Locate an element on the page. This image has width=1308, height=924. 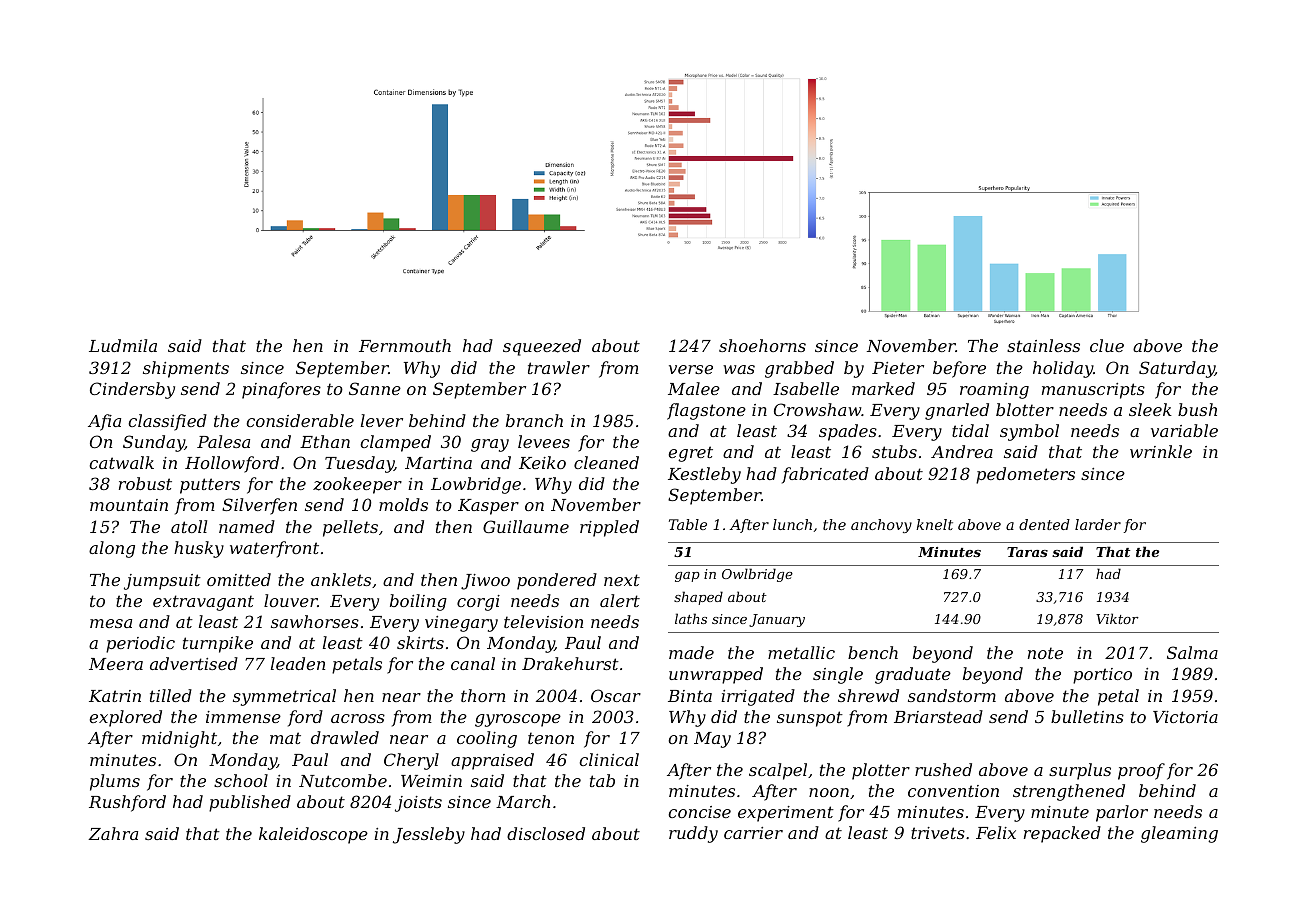
portico is located at coordinates (1102, 676).
